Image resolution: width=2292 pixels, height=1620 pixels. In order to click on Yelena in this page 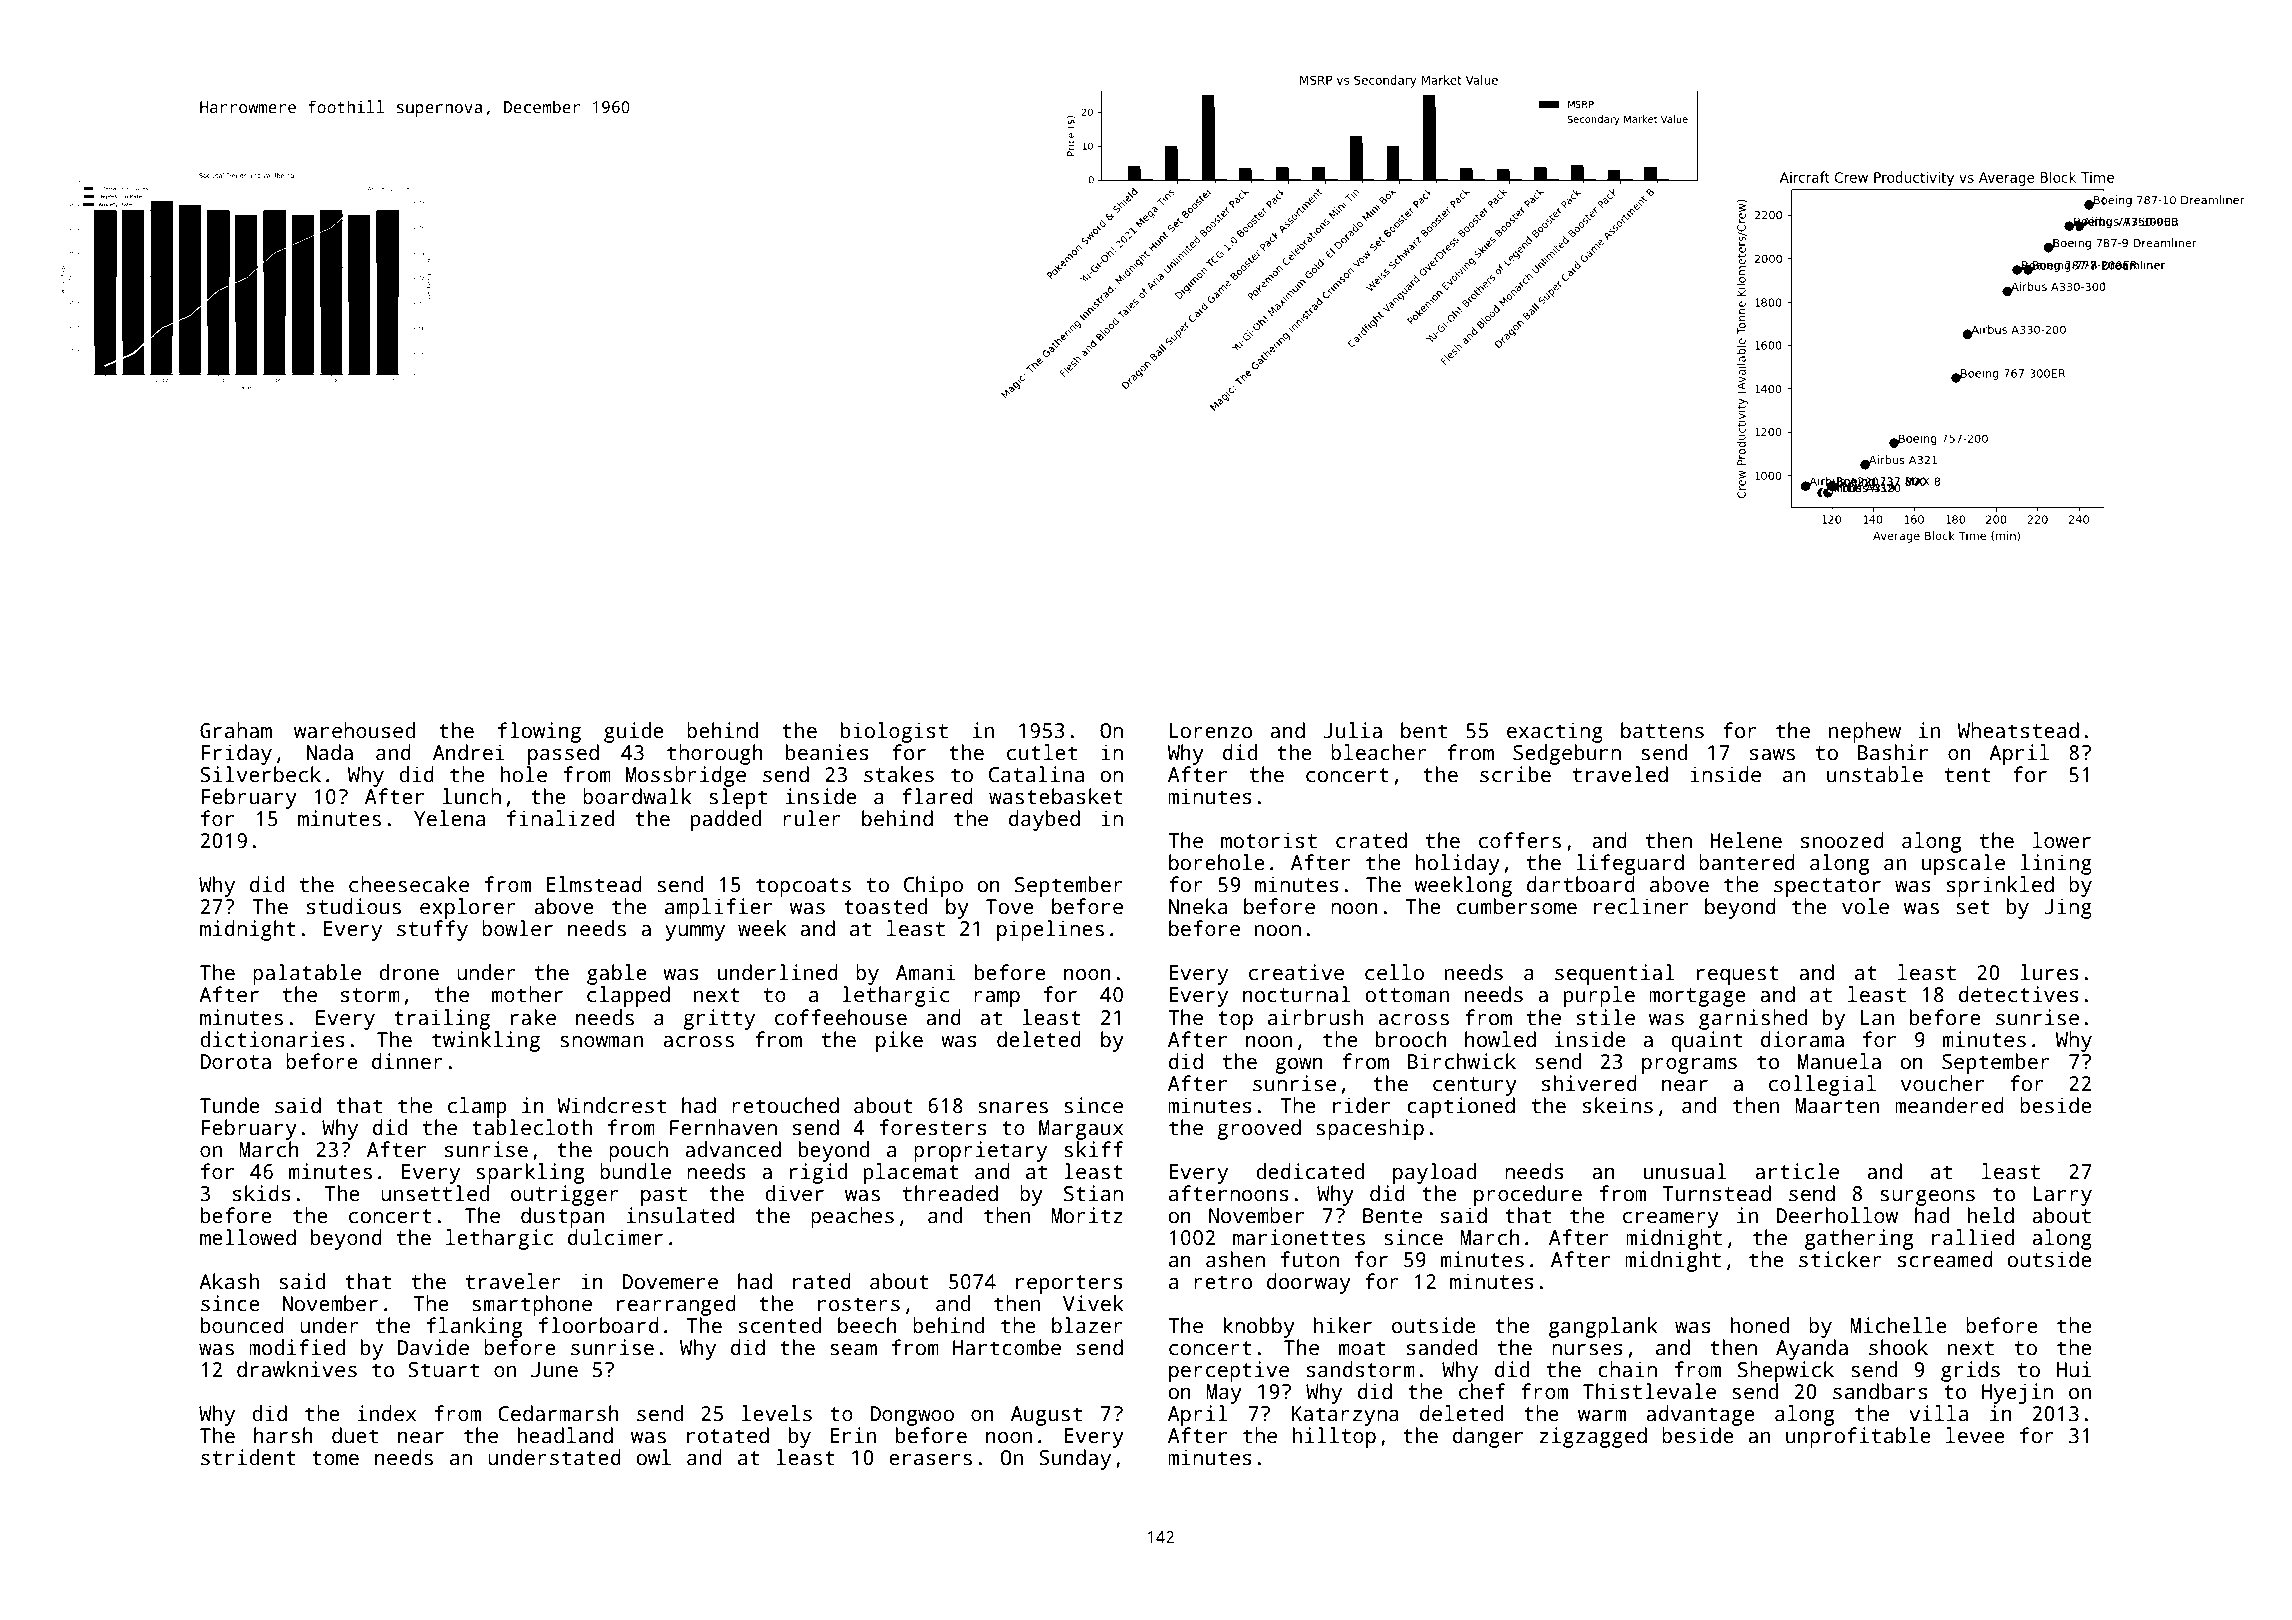, I will do `click(449, 818)`.
